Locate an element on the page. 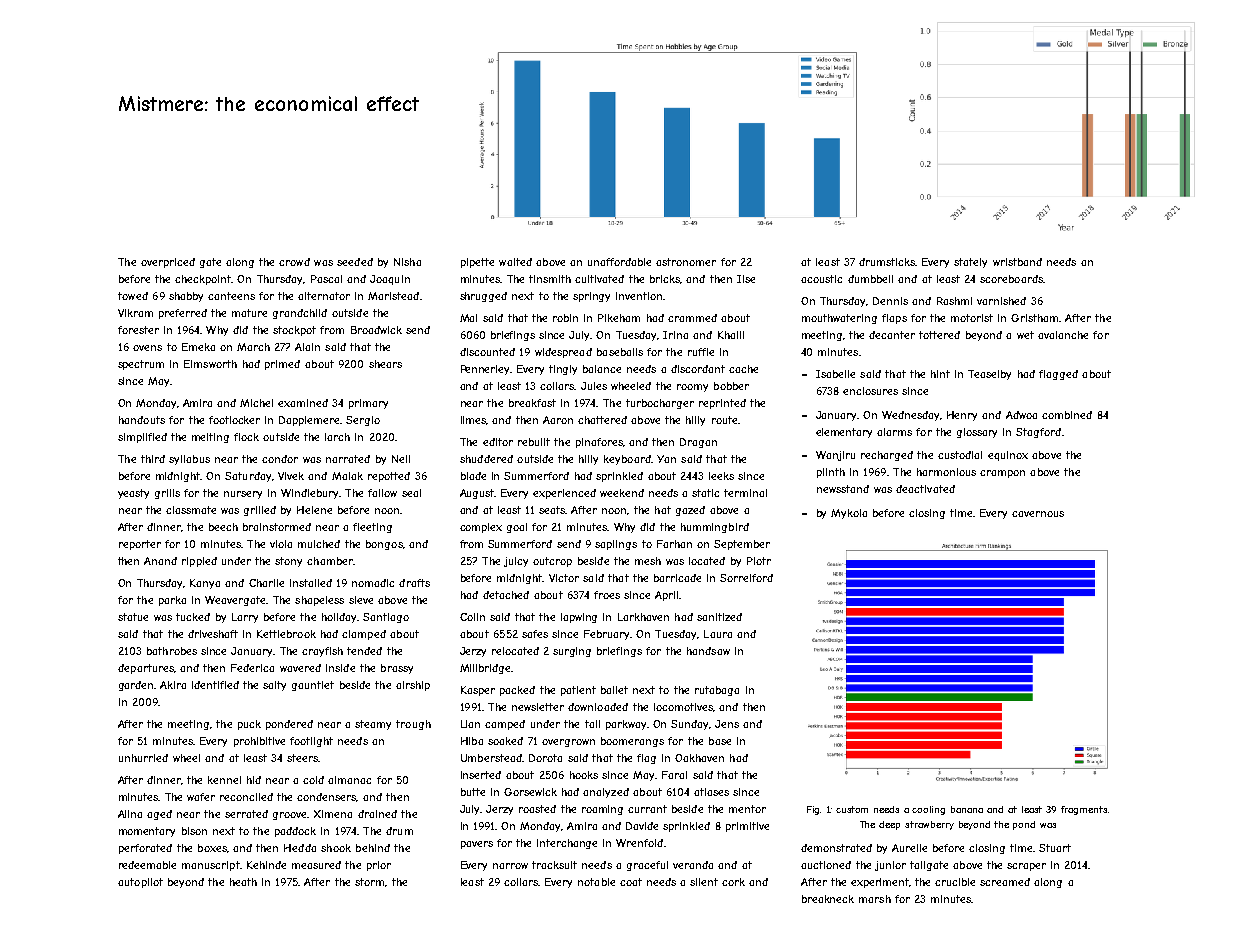  Ilse is located at coordinates (746, 279).
